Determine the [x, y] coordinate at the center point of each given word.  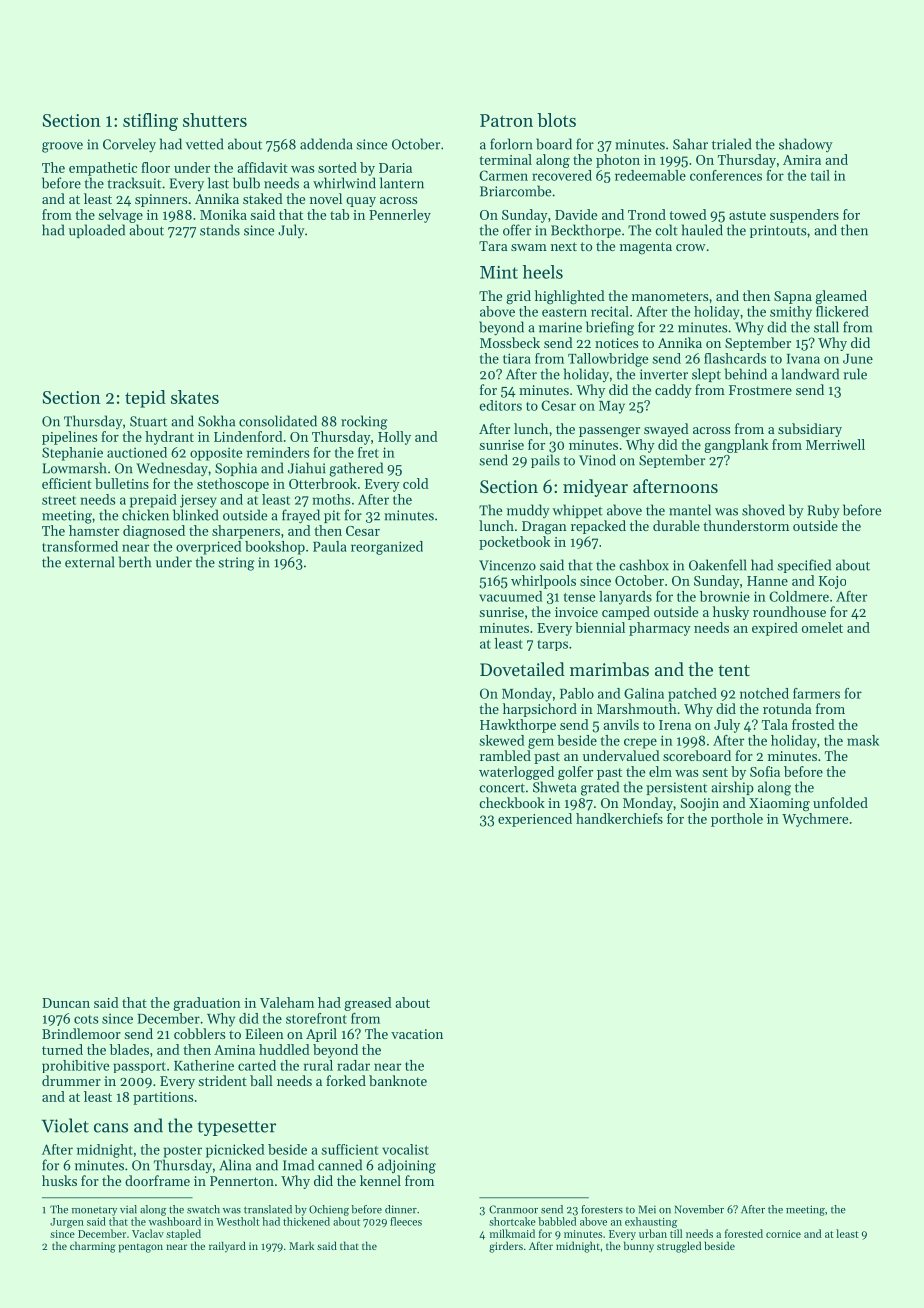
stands [220, 230]
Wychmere [815, 820]
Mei [647, 1209]
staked [263, 198]
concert [502, 788]
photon [618, 161]
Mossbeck [510, 342]
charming [93, 1247]
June [858, 359]
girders [506, 1247]
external [90, 562]
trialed [731, 144]
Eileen [264, 1033]
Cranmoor [513, 1209]
